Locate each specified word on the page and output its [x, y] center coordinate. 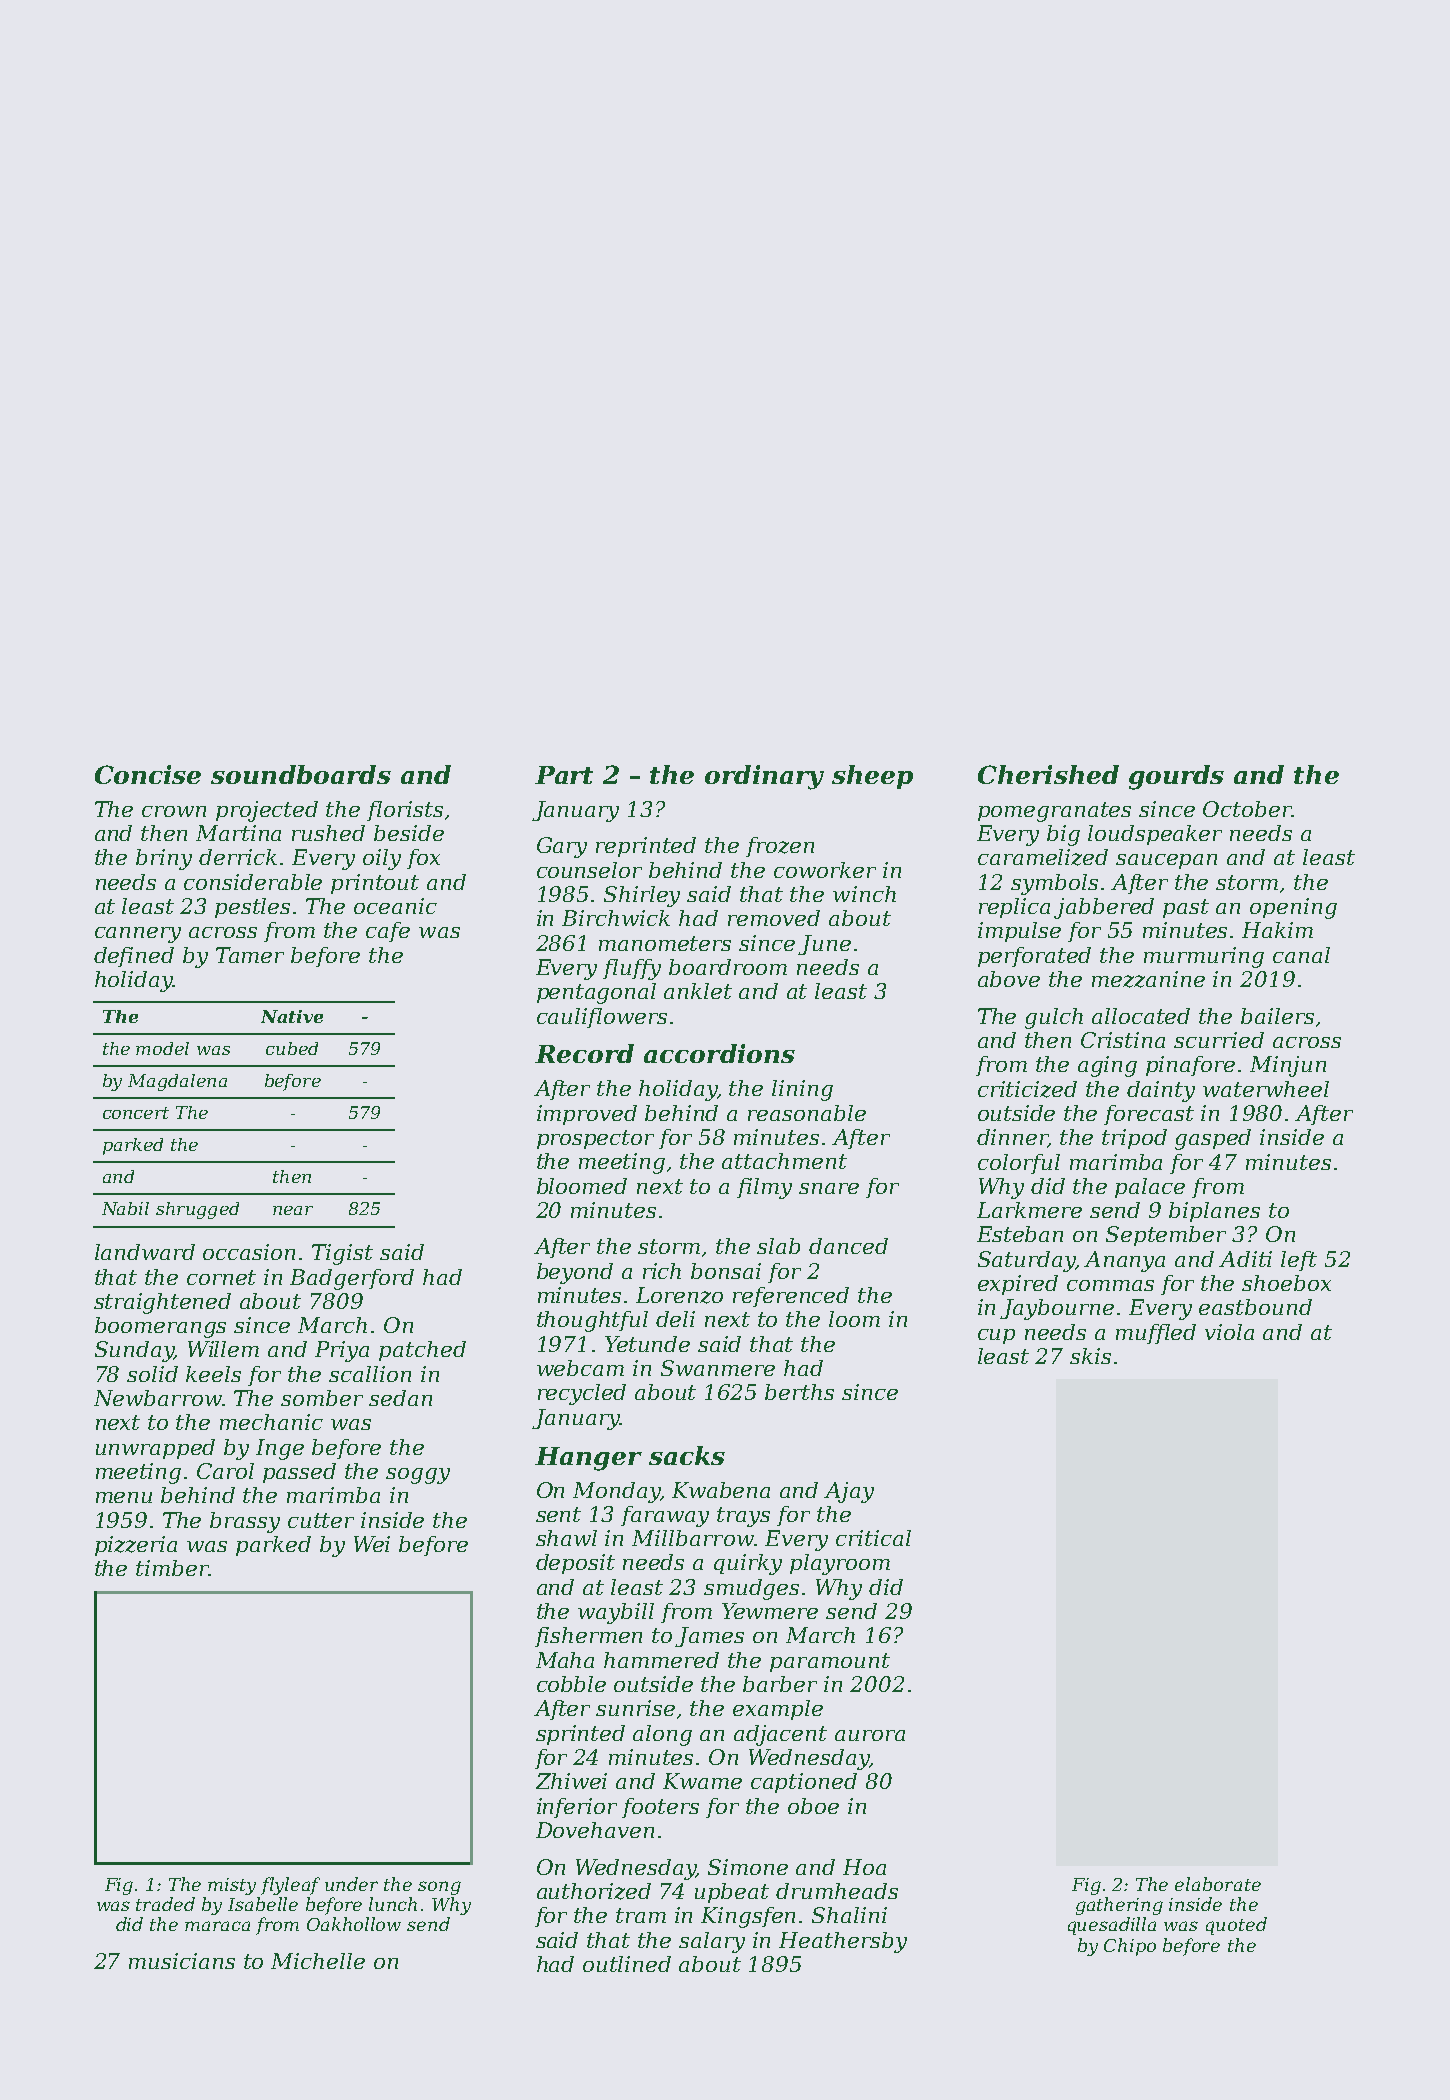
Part [564, 775]
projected [267, 811]
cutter [321, 1520]
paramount [830, 1662]
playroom [840, 1564]
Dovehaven [595, 1830]
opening [1293, 908]
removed [774, 918]
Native [292, 1016]
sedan [400, 1398]
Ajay [849, 1492]
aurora [870, 1735]
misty [232, 1886]
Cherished [1048, 774]
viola [1229, 1332]
